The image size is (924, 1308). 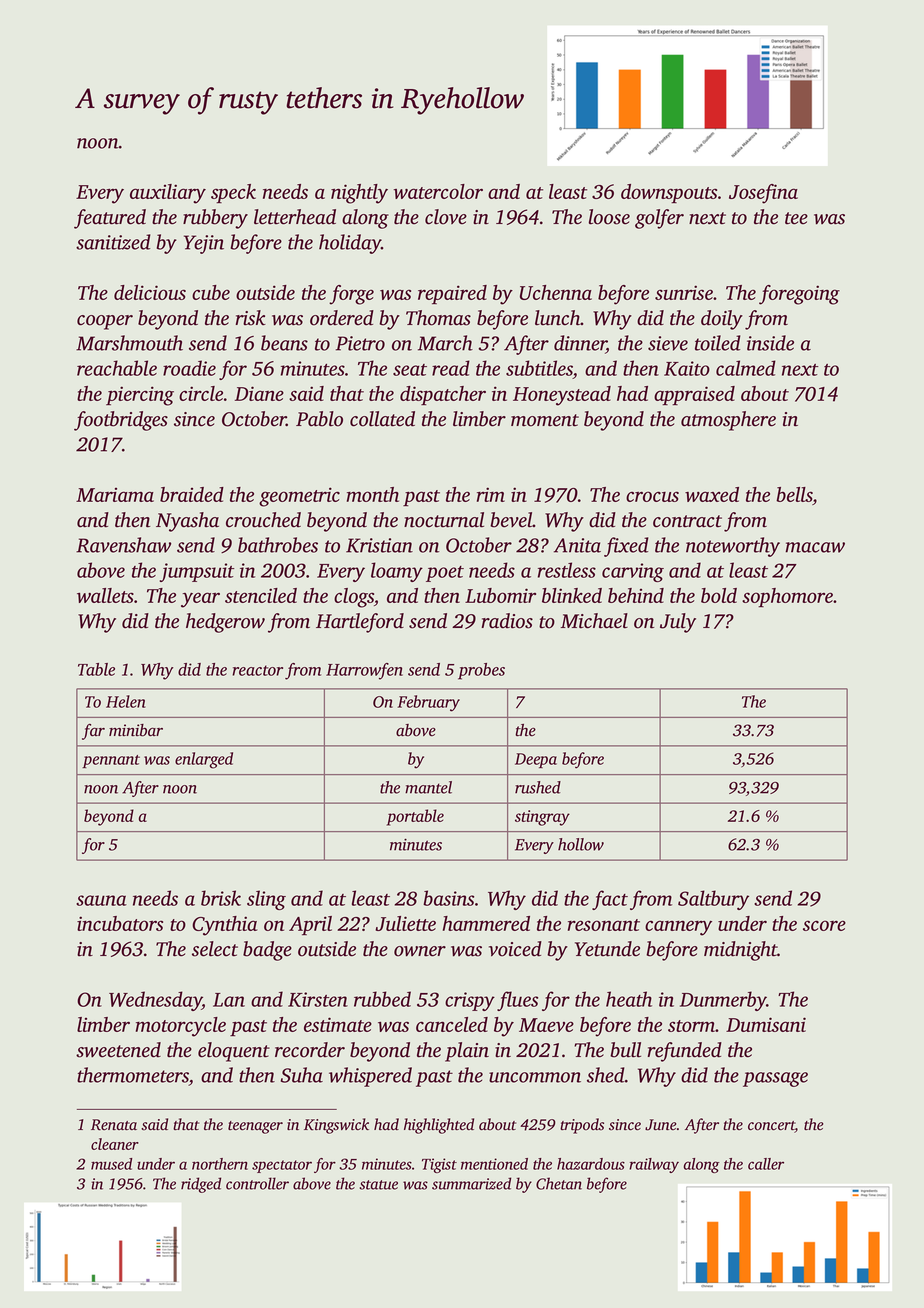 What do you see at coordinates (359, 194) in the document?
I see `nightly` at bounding box center [359, 194].
